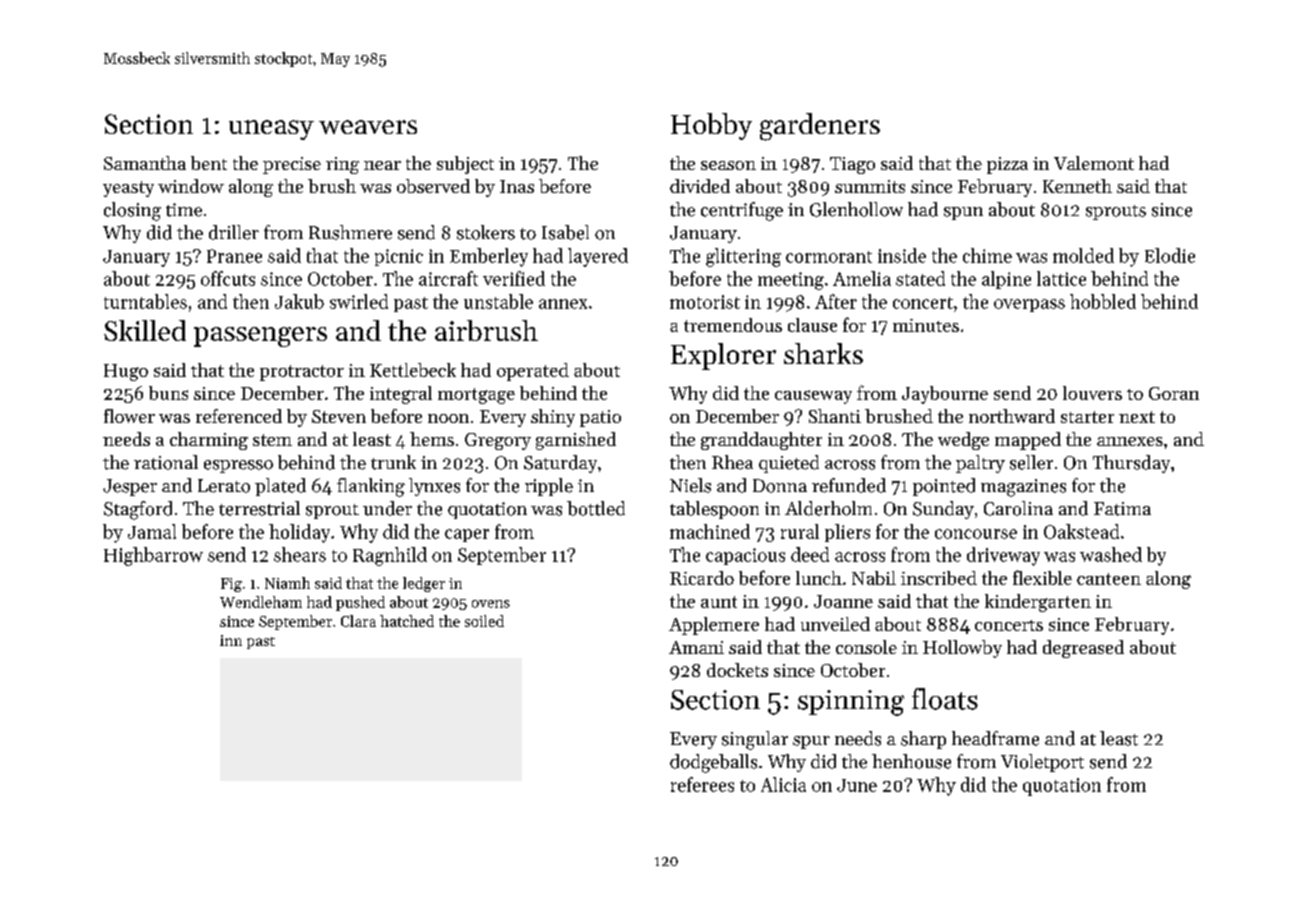  Describe the element at coordinates (711, 126) in the screenshot. I see `Hobby` at that location.
